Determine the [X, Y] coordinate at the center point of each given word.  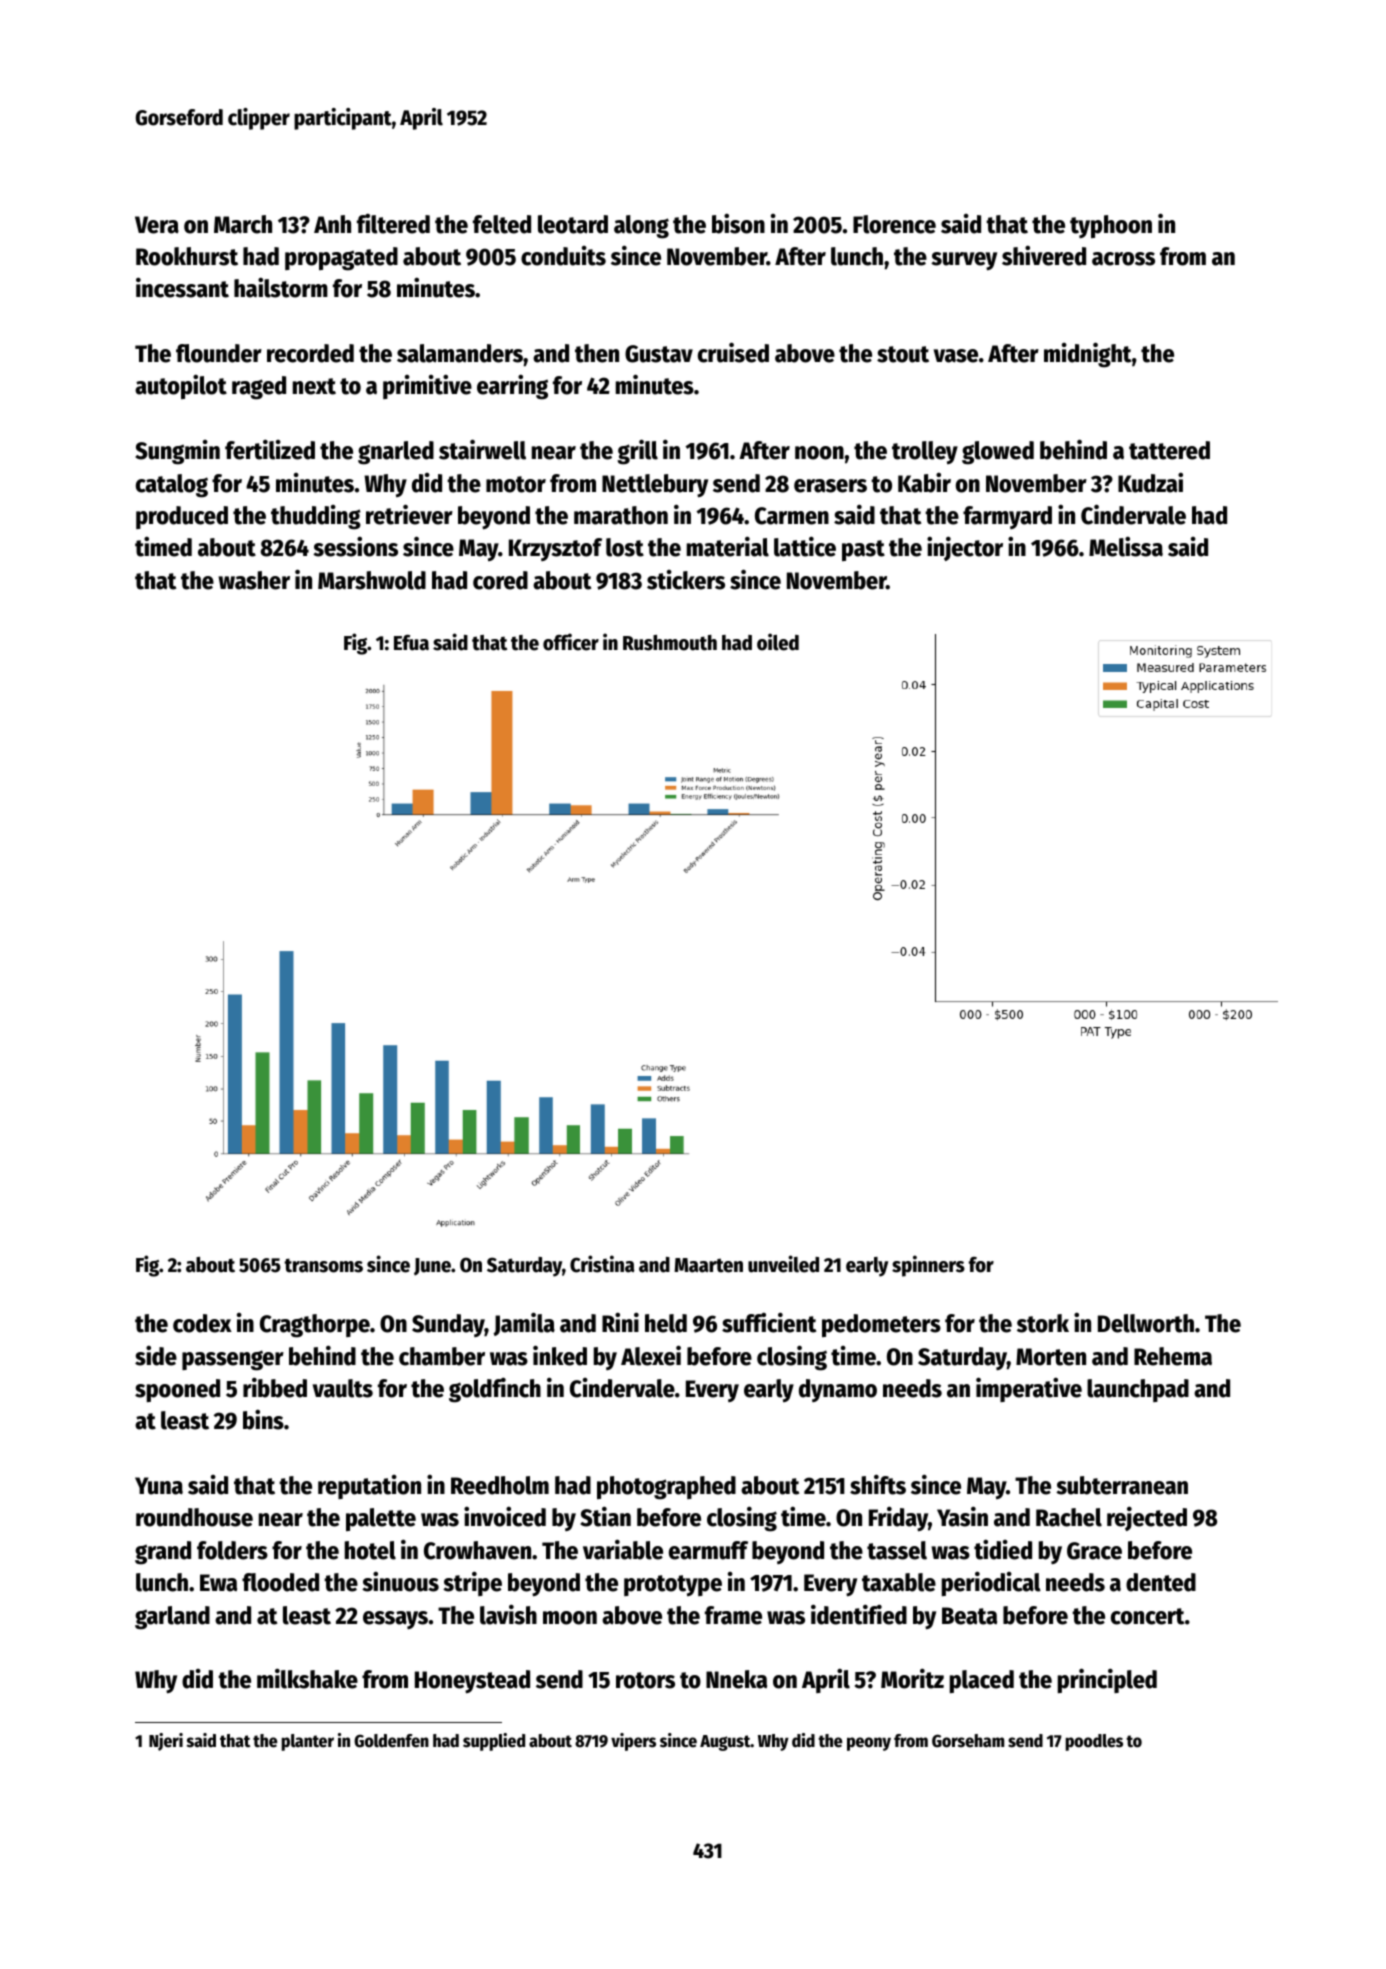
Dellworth [1146, 1323]
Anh [332, 224]
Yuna [159, 1486]
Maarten [708, 1265]
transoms [323, 1265]
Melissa [1126, 546]
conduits [563, 256]
